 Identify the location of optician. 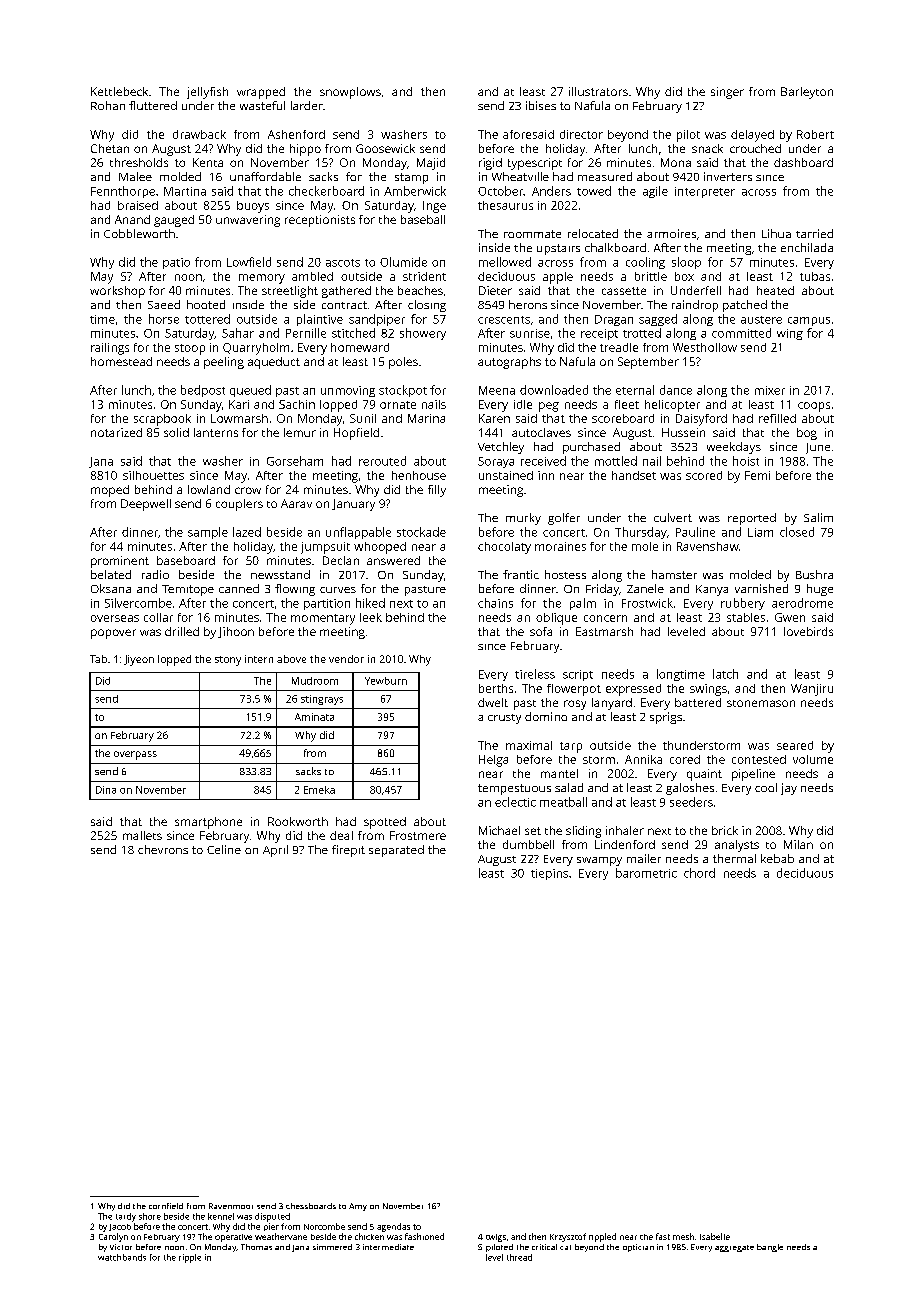
(638, 1248).
